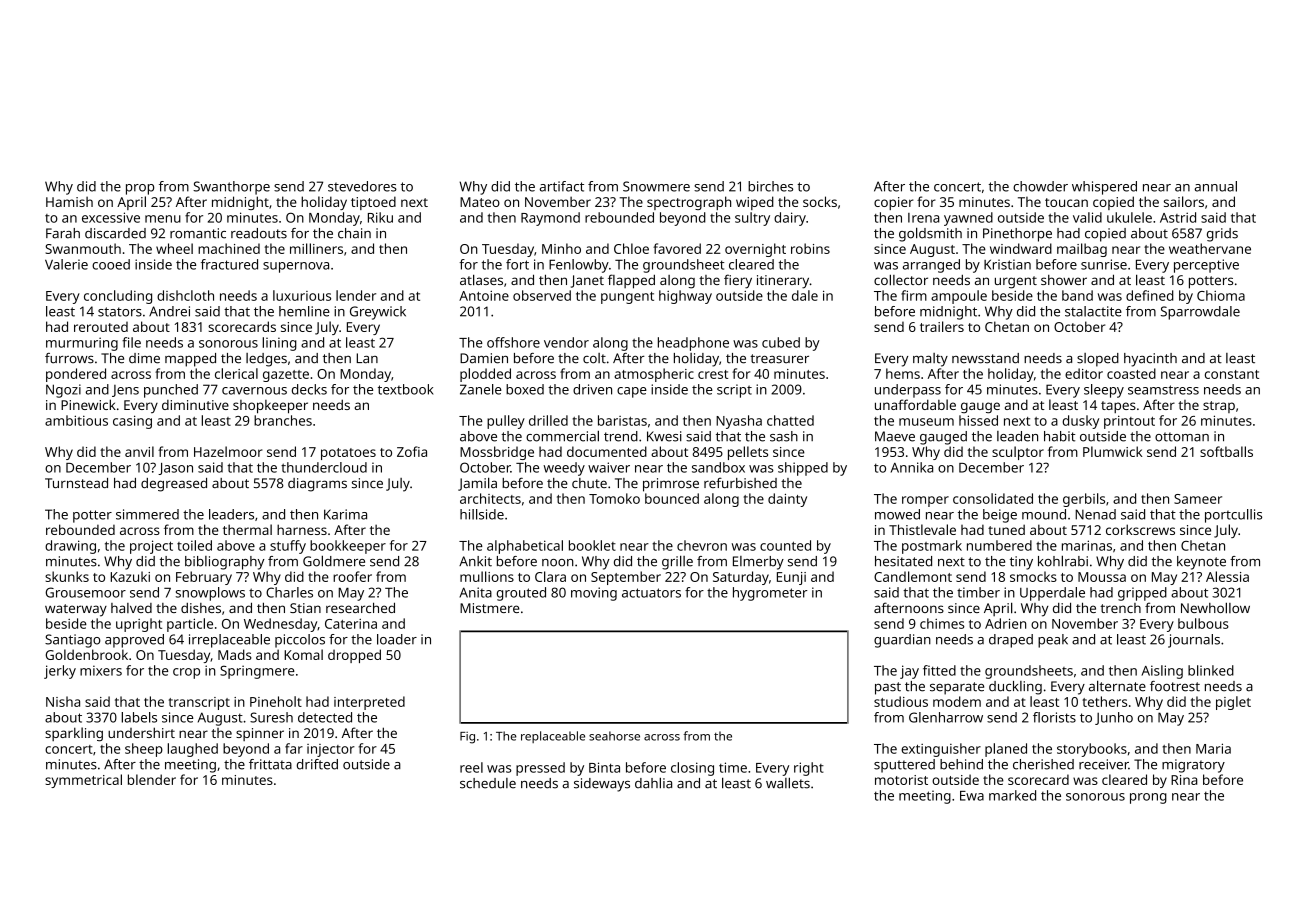 The width and height of the page is (1308, 924). Describe the element at coordinates (302, 529) in the page. I see `harness` at that location.
